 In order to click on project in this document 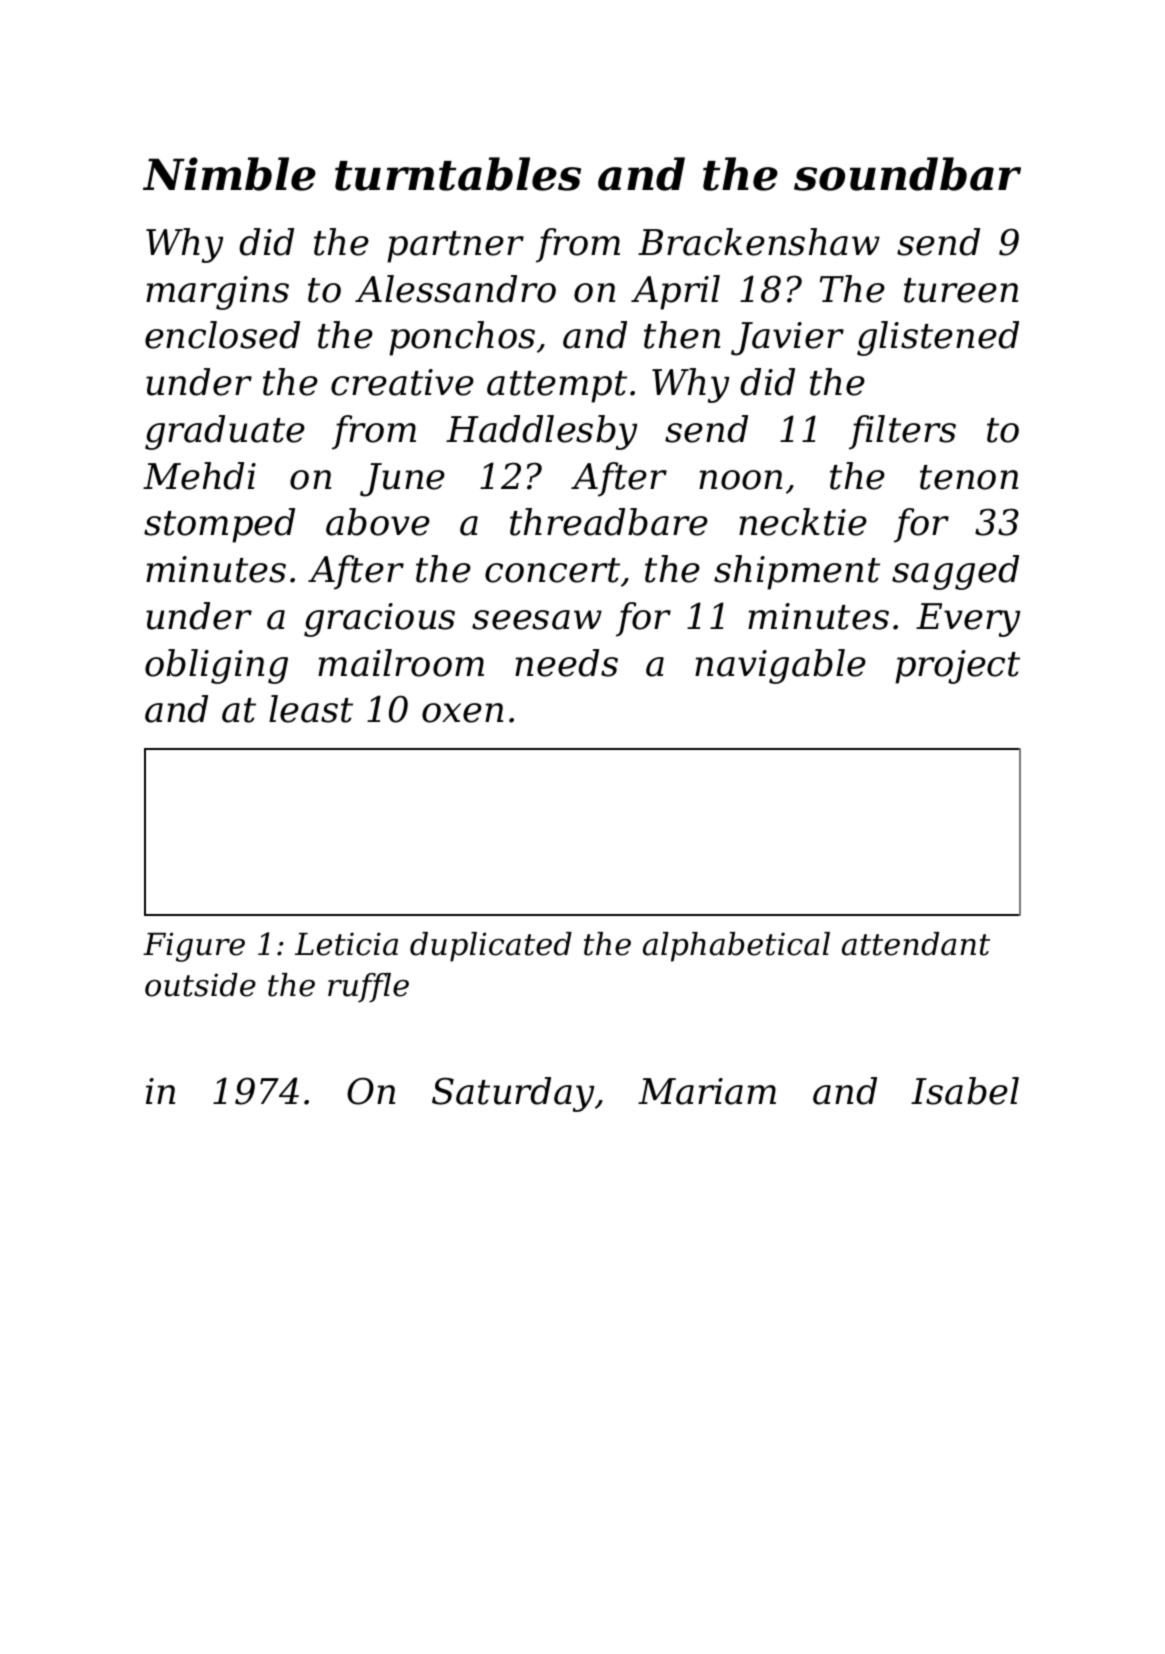, I will do `click(957, 667)`.
